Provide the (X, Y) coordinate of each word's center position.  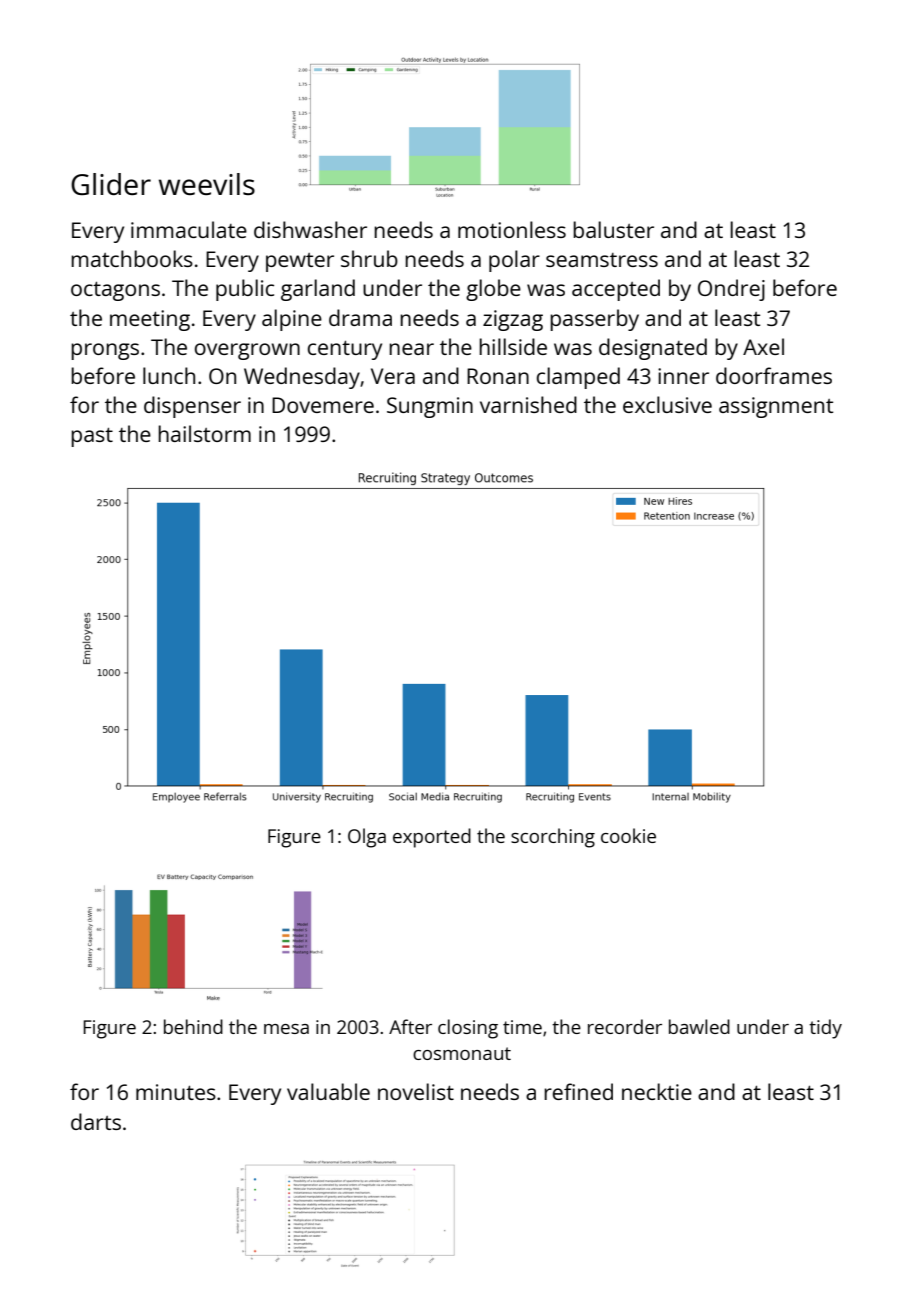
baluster (613, 229)
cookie (628, 835)
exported (432, 838)
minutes (176, 1092)
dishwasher (310, 229)
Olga (367, 838)
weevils (207, 184)
